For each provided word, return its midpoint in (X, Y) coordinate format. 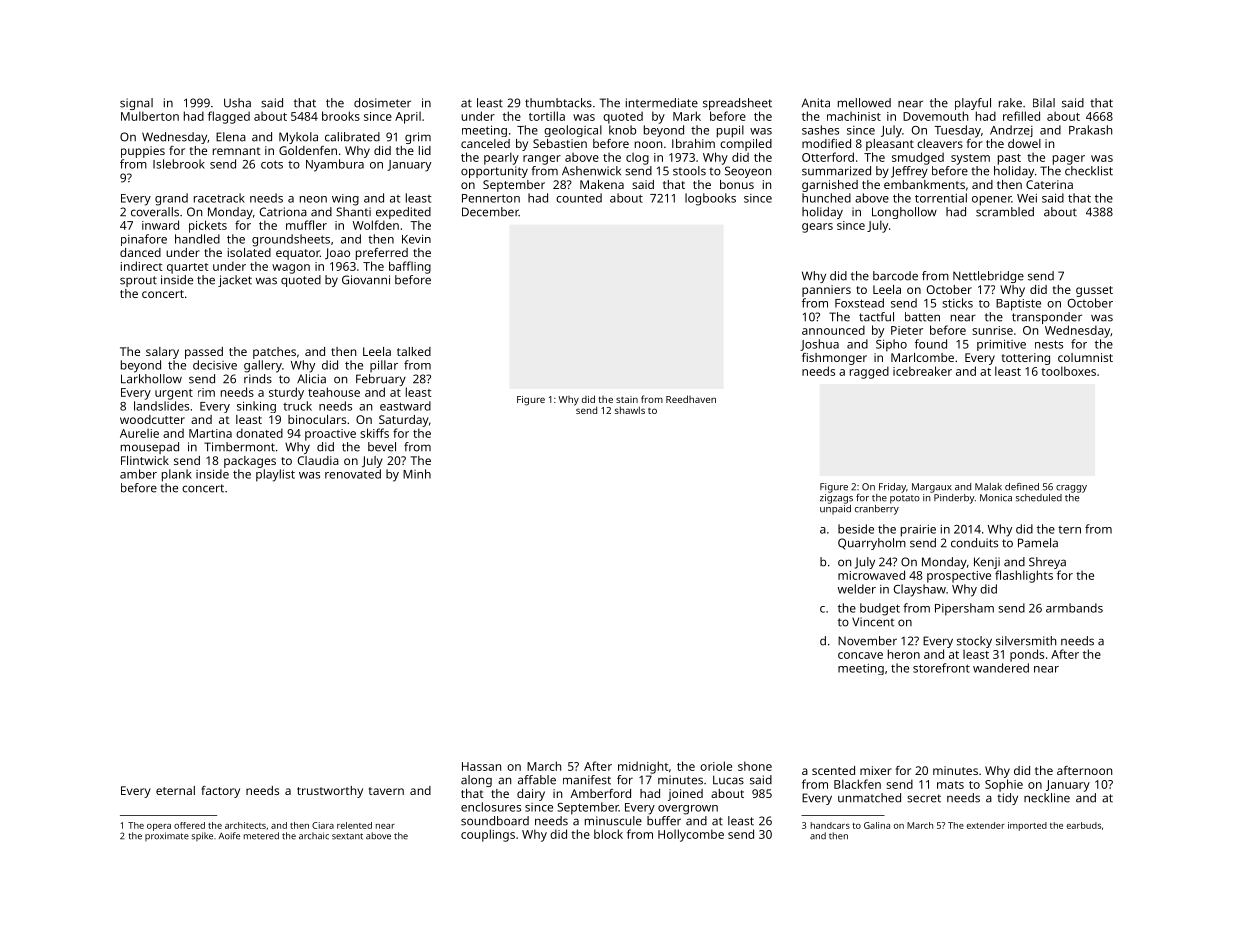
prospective (959, 577)
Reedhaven (691, 399)
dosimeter (382, 103)
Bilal (1044, 103)
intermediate (662, 103)
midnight (643, 767)
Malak (988, 487)
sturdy (286, 393)
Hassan (481, 766)
